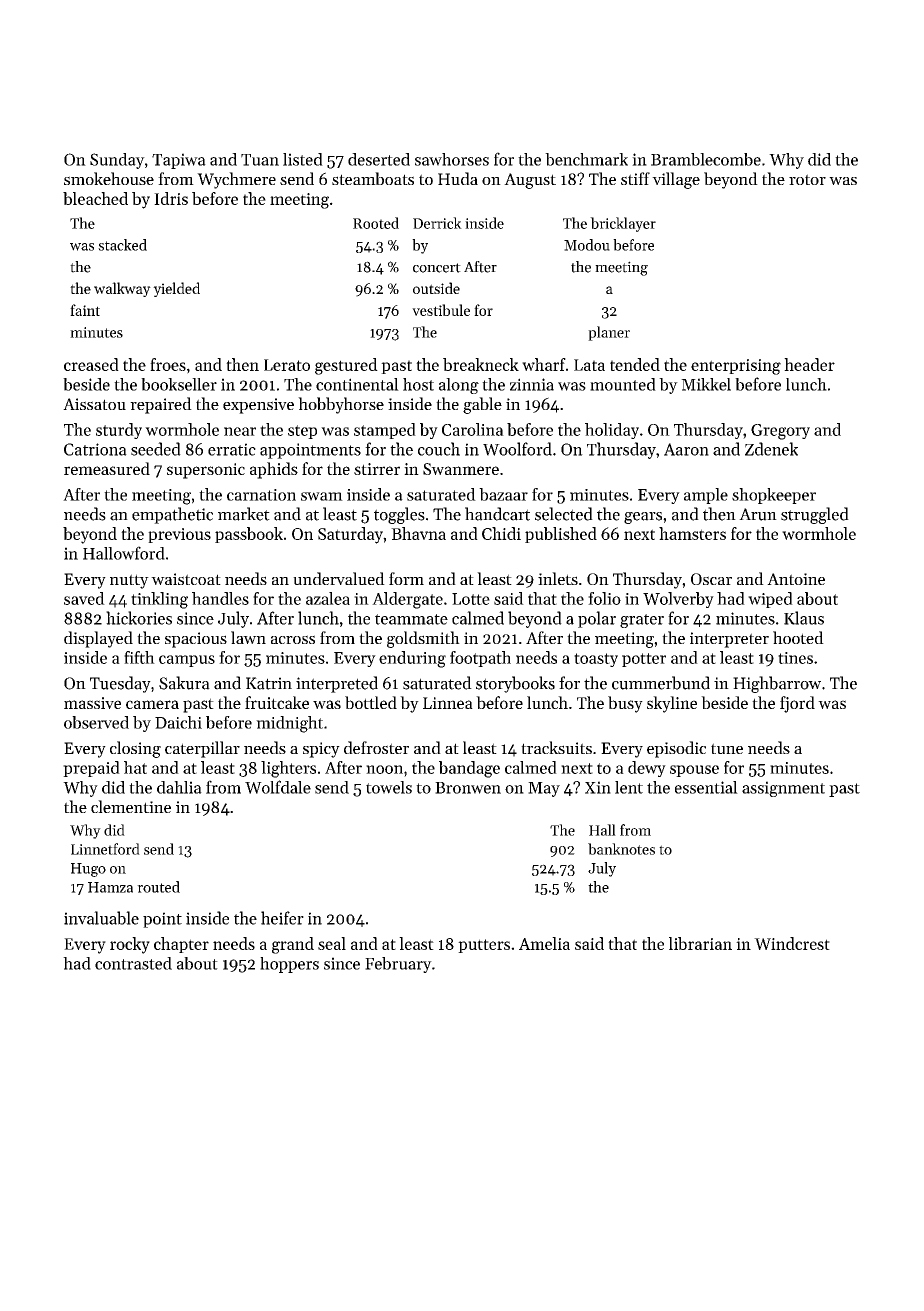 The width and height of the page is (924, 1311). What do you see at coordinates (515, 684) in the page?
I see `storybooks` at bounding box center [515, 684].
